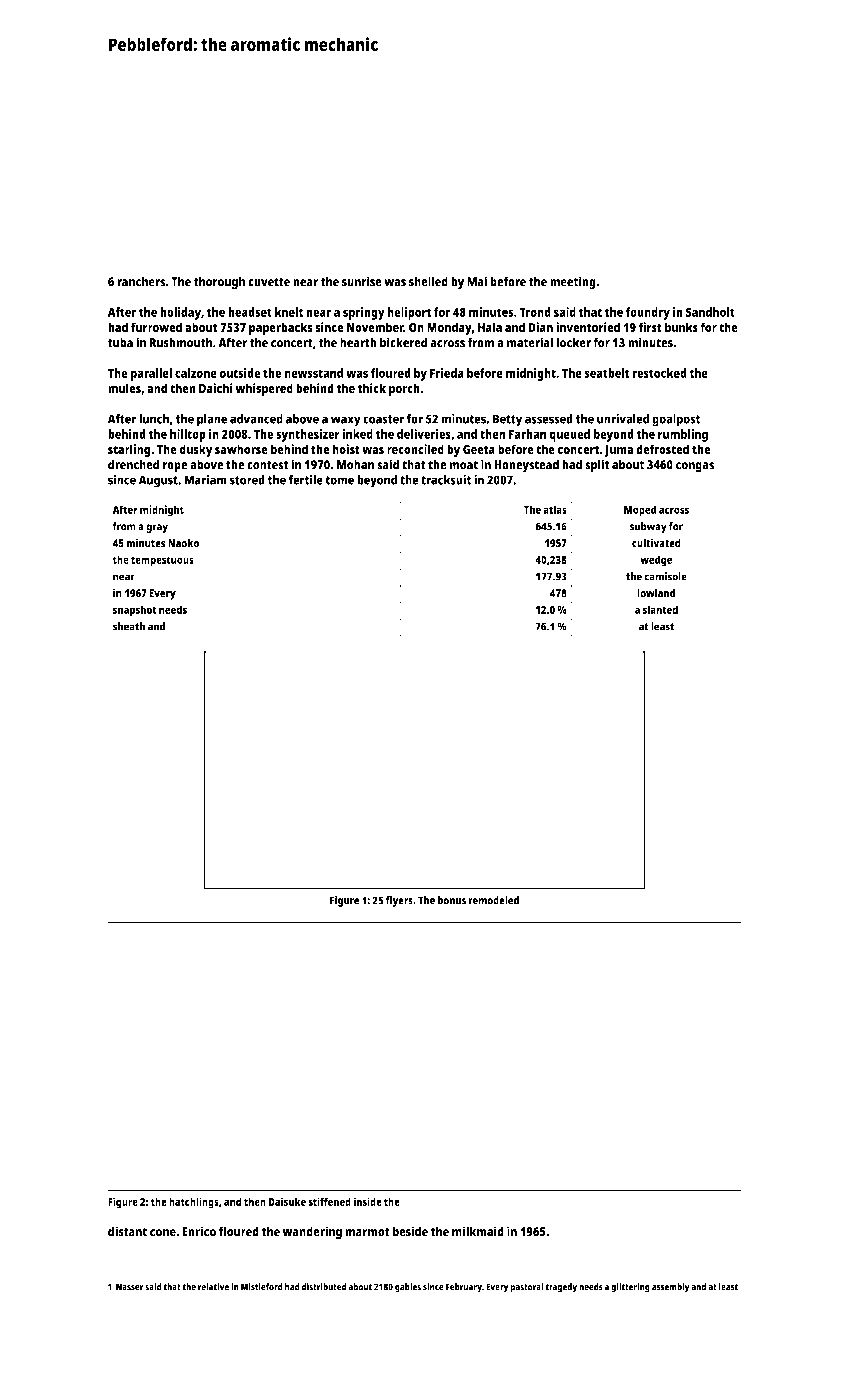 The image size is (849, 1400). I want to click on congas, so click(695, 467).
